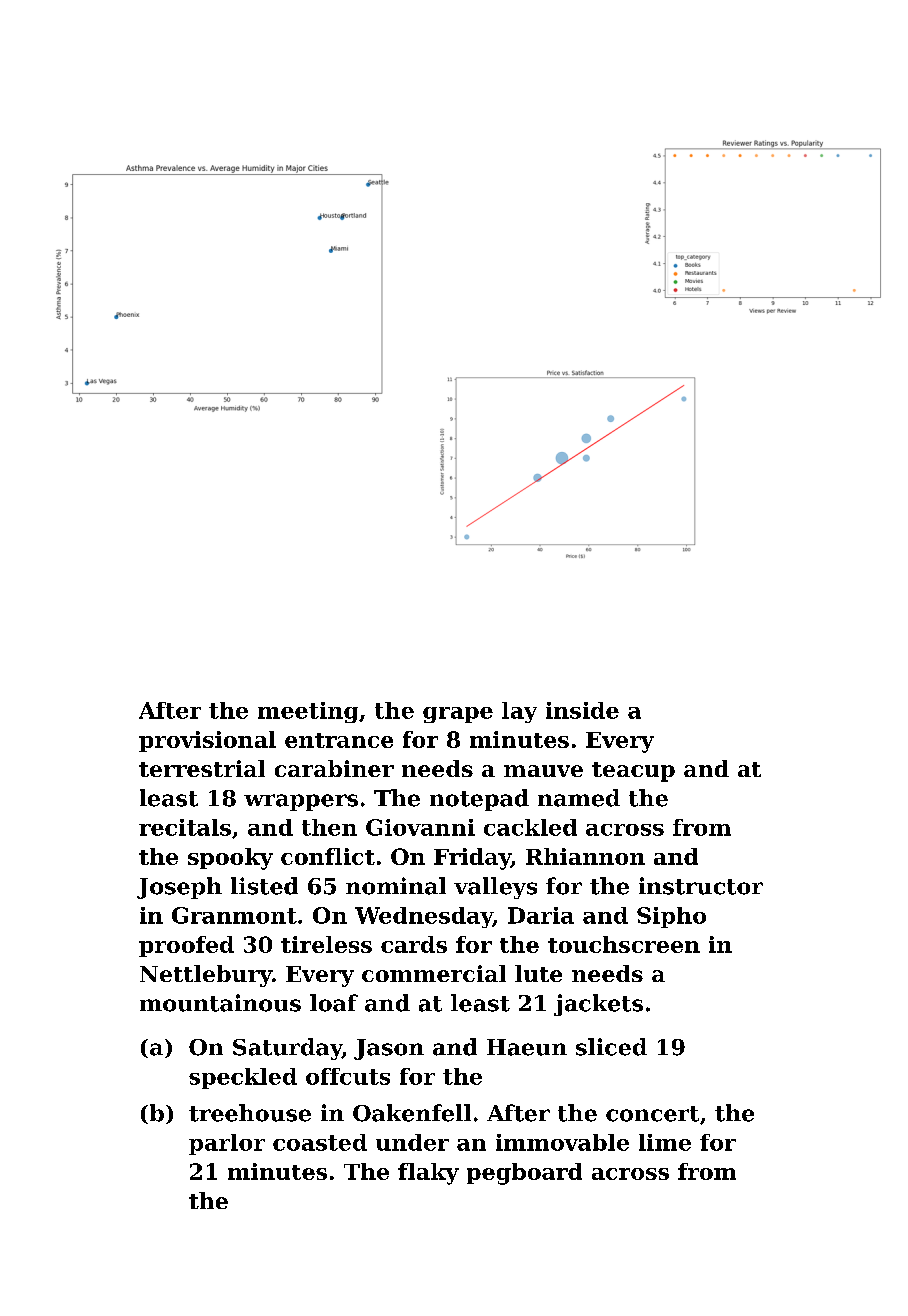 The height and width of the image is (1316, 908). What do you see at coordinates (428, 1174) in the image?
I see `flaky` at bounding box center [428, 1174].
